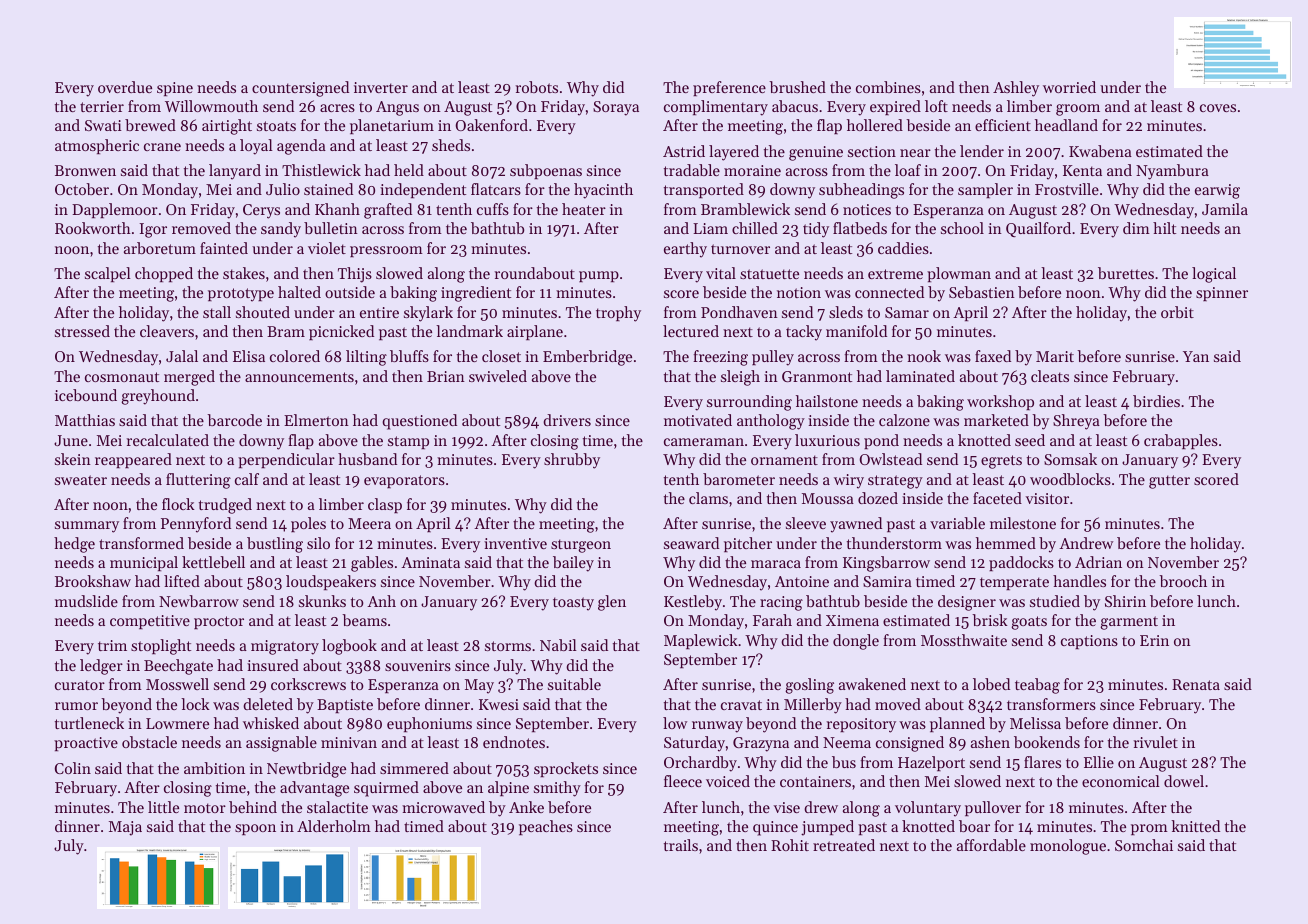  What do you see at coordinates (1196, 356) in the screenshot?
I see `Yan` at bounding box center [1196, 356].
